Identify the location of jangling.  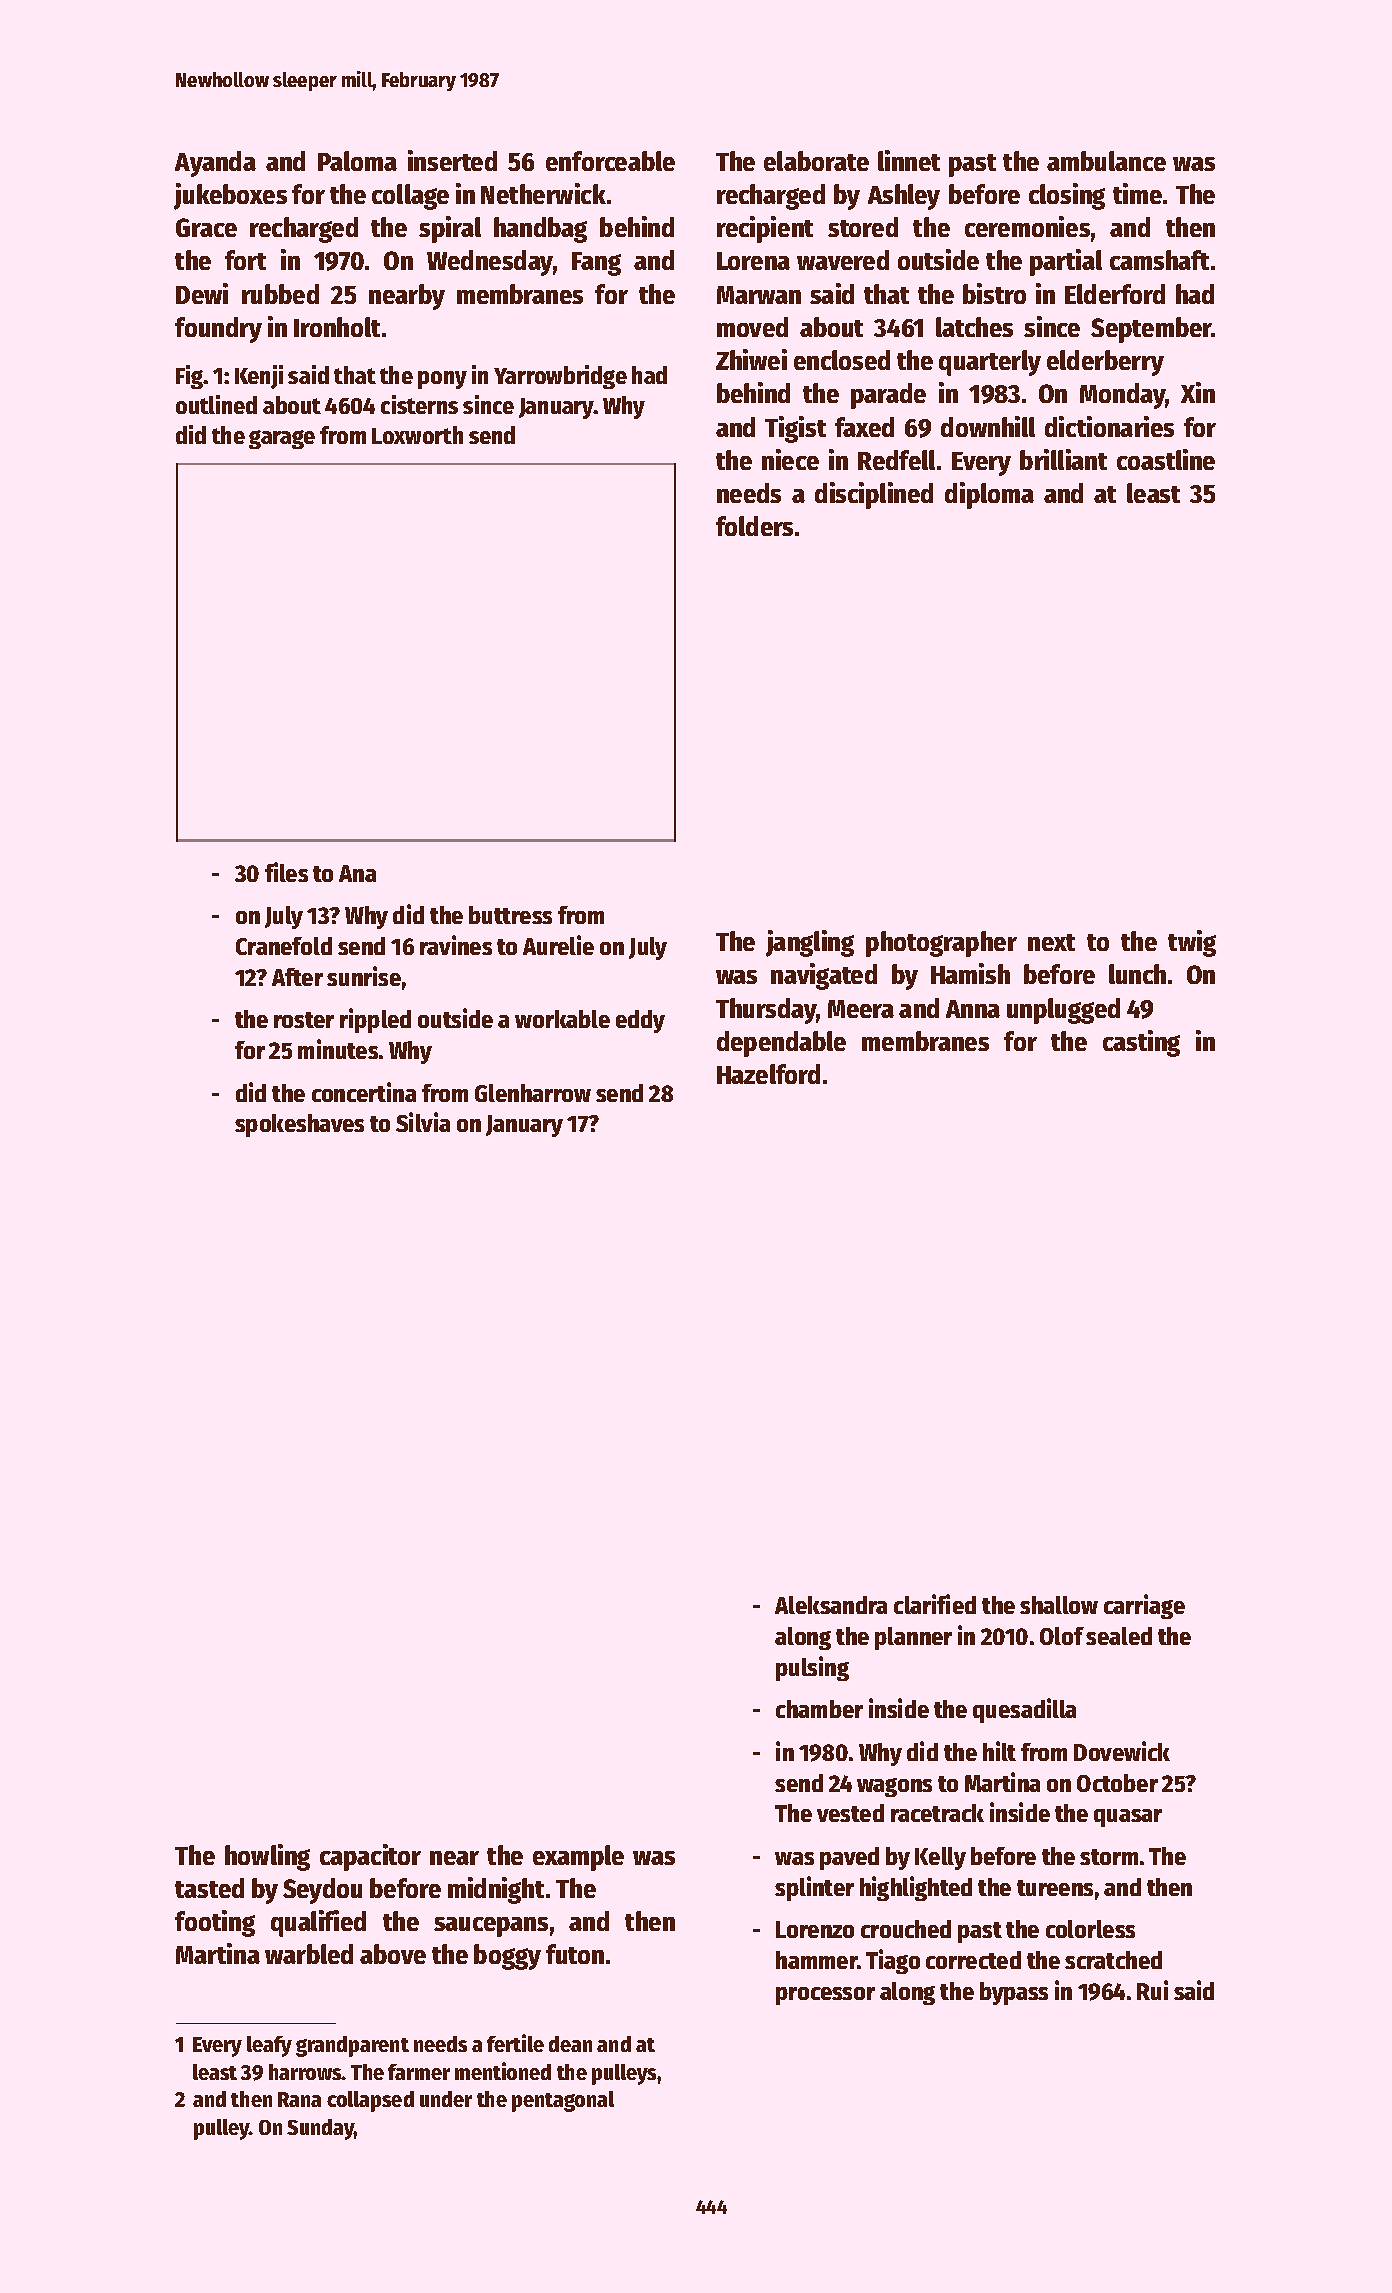
(810, 943).
